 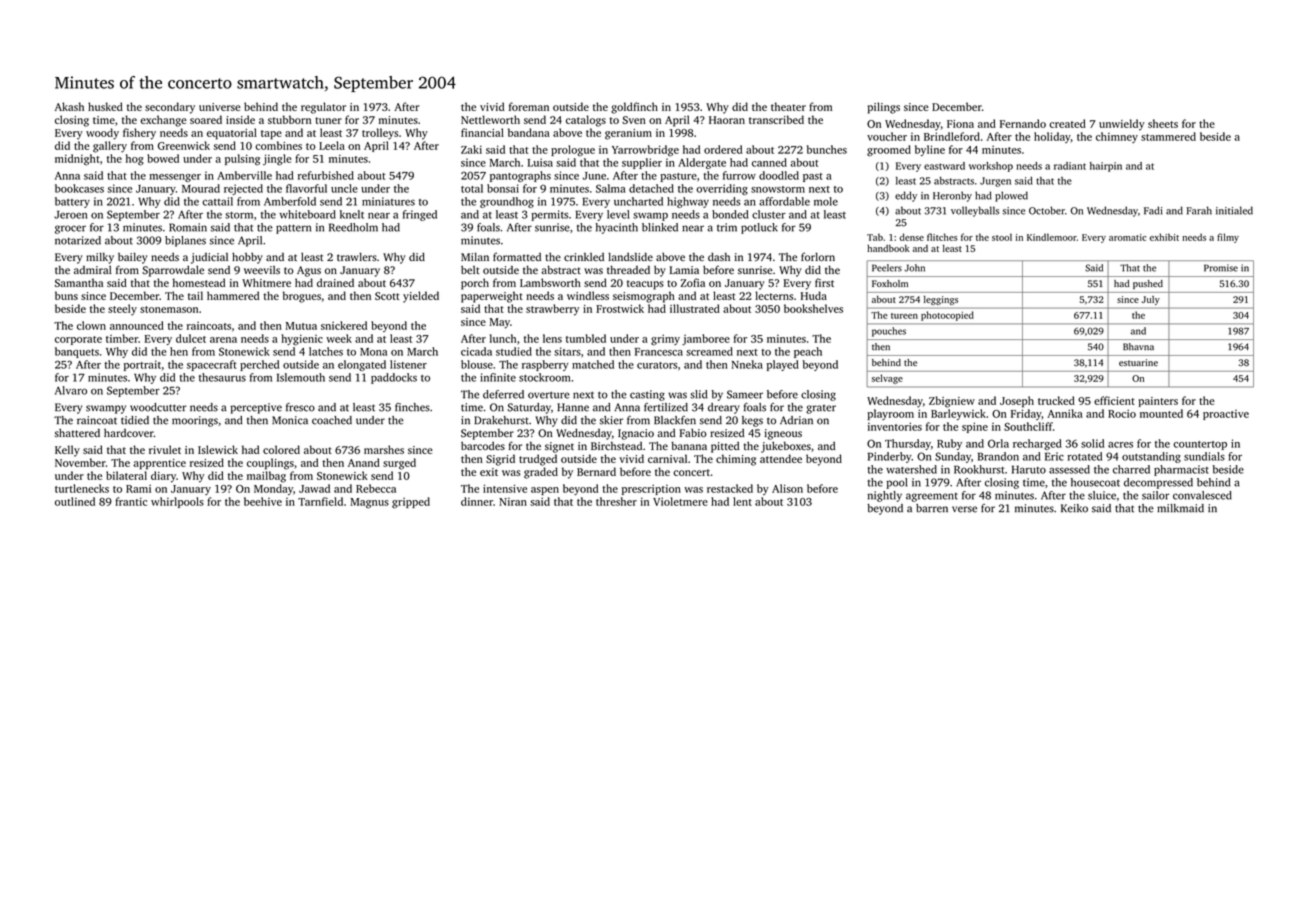 I want to click on Promise, so click(x=1221, y=268).
